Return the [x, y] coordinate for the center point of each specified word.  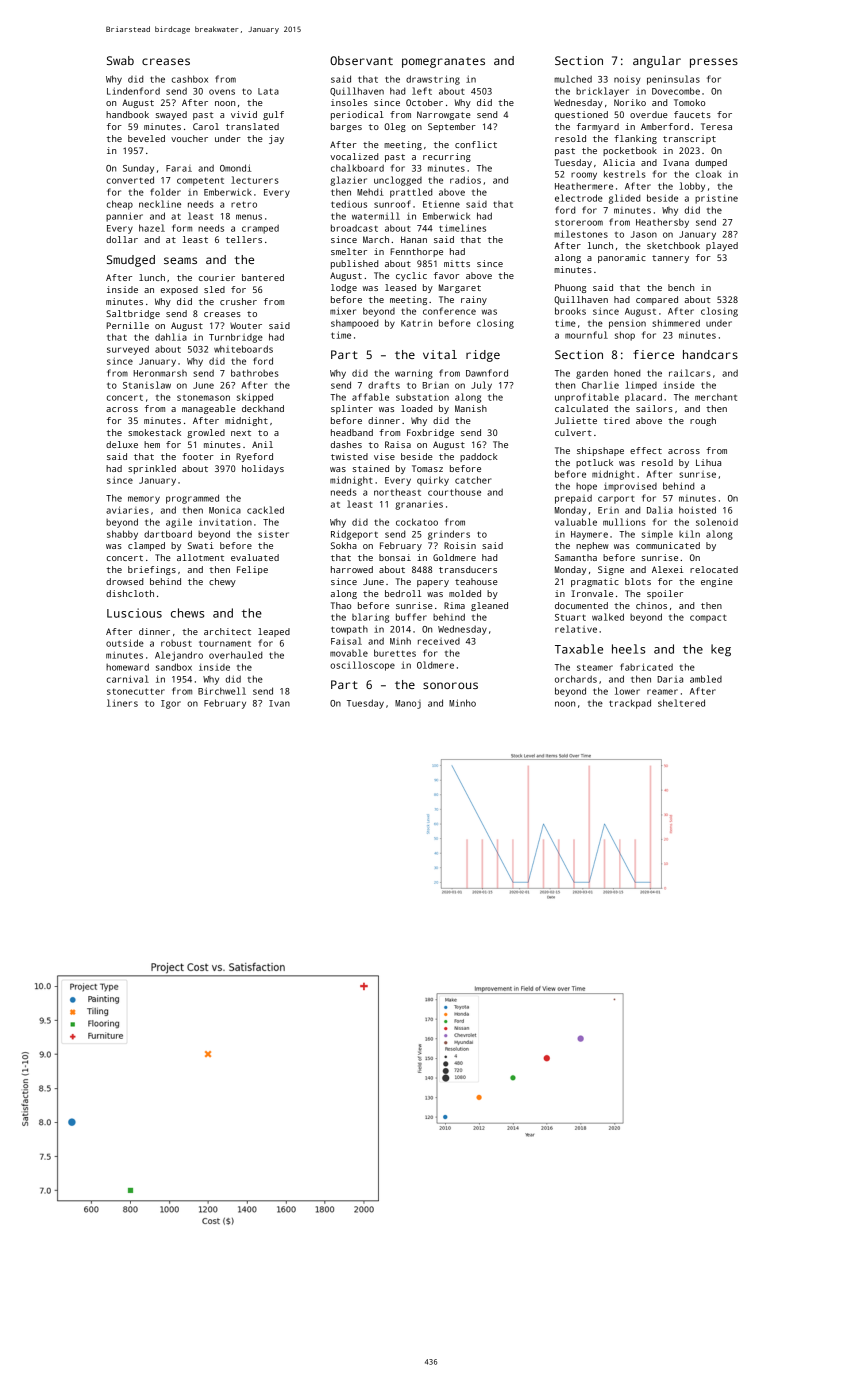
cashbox [190, 79]
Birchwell [222, 691]
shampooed [354, 324]
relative [576, 629]
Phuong [570, 288]
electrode [579, 198]
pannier [124, 217]
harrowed [352, 569]
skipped [255, 398]
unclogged [398, 181]
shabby [122, 535]
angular [657, 62]
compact [708, 618]
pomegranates [443, 62]
